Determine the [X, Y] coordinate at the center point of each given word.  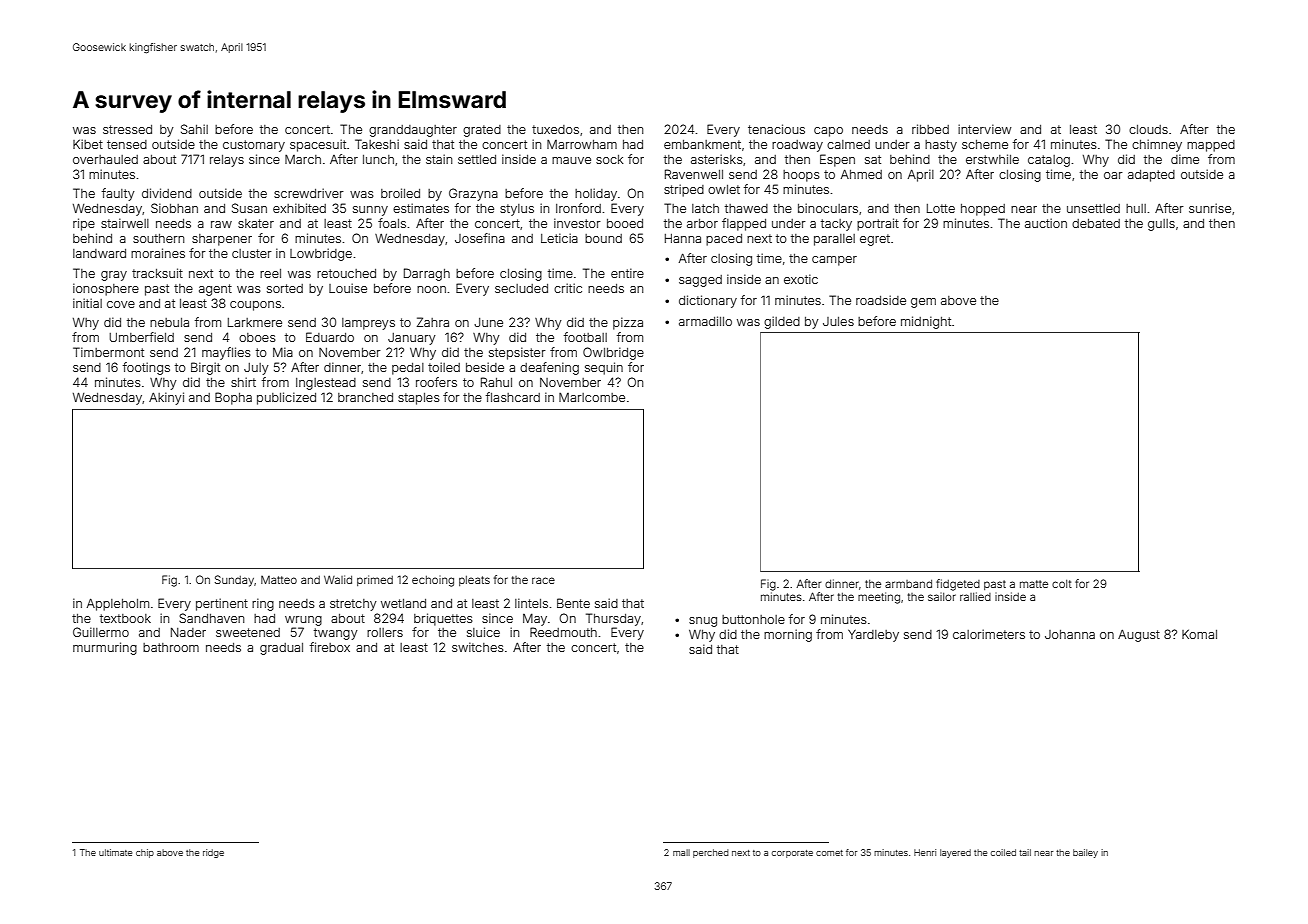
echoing [433, 581]
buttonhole [753, 619]
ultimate [115, 852]
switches [478, 647]
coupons [255, 306]
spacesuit [318, 145]
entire [627, 273]
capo [828, 132]
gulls [1161, 225]
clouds [1148, 129]
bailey [1085, 853]
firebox [330, 647]
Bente [573, 603]
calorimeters [989, 634]
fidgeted [958, 585]
